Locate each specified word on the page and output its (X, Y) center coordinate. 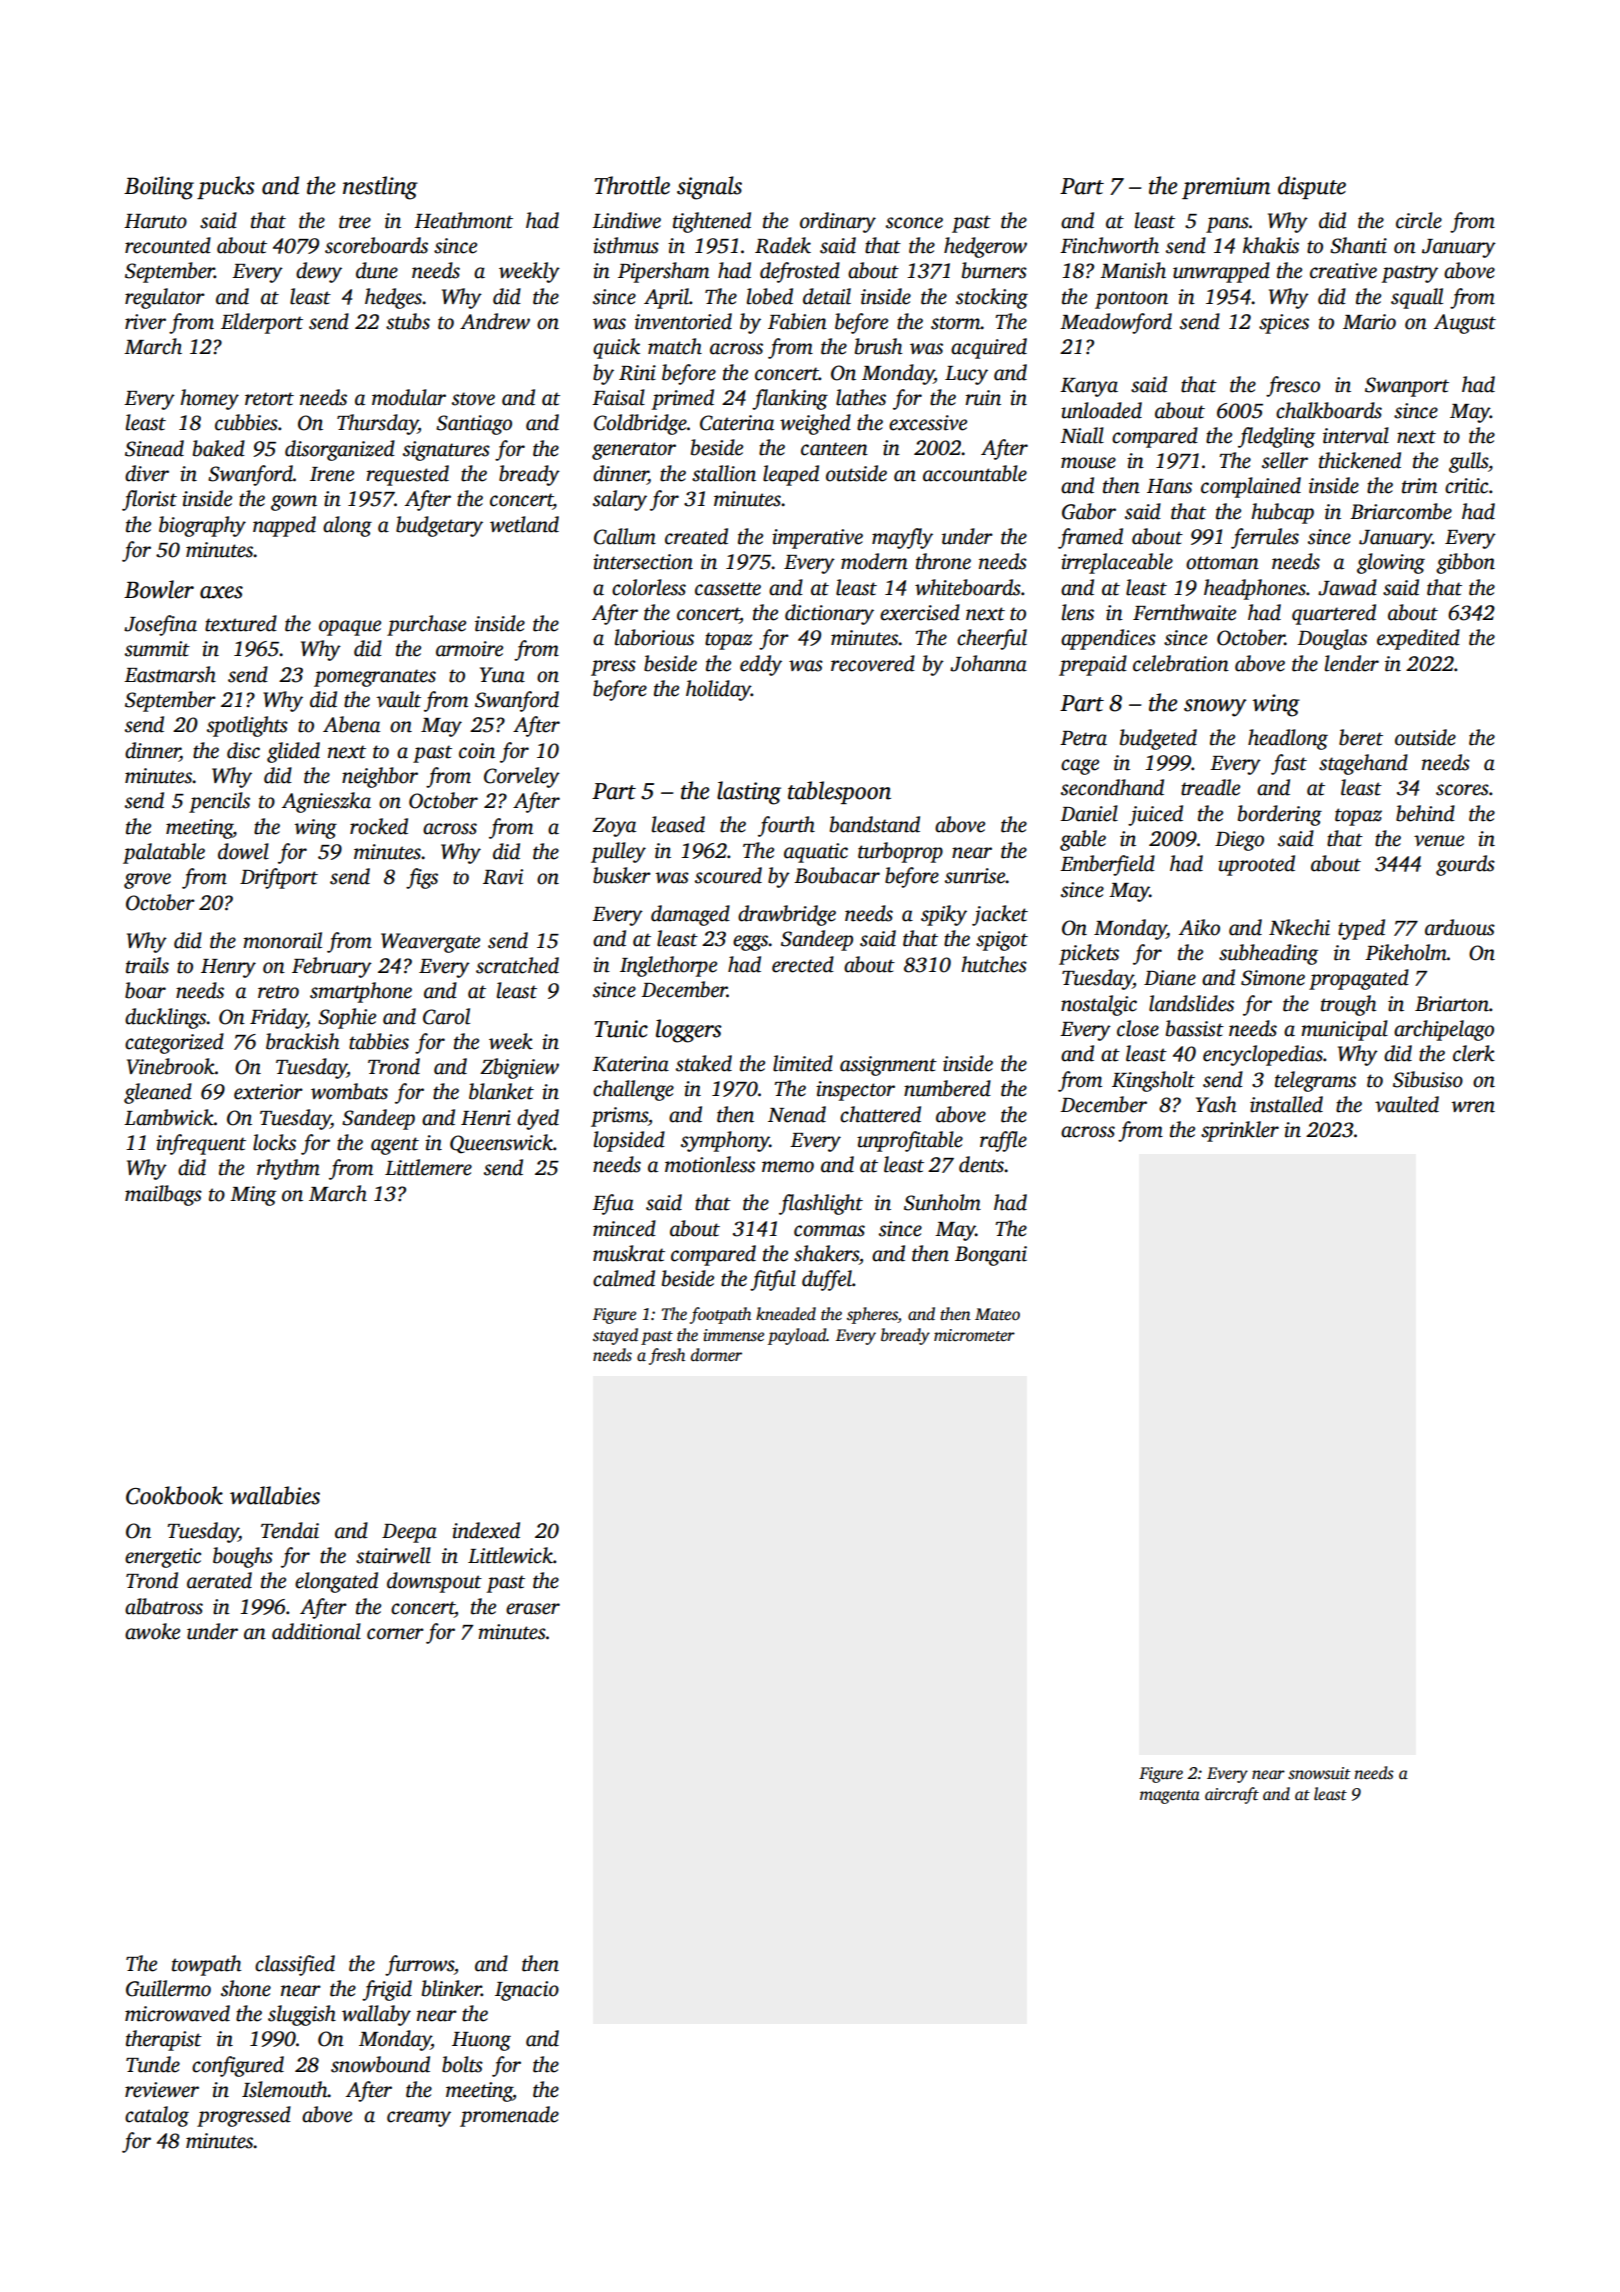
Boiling (159, 188)
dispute (1312, 187)
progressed (244, 2116)
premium (1226, 188)
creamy (419, 2119)
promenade (509, 2116)
